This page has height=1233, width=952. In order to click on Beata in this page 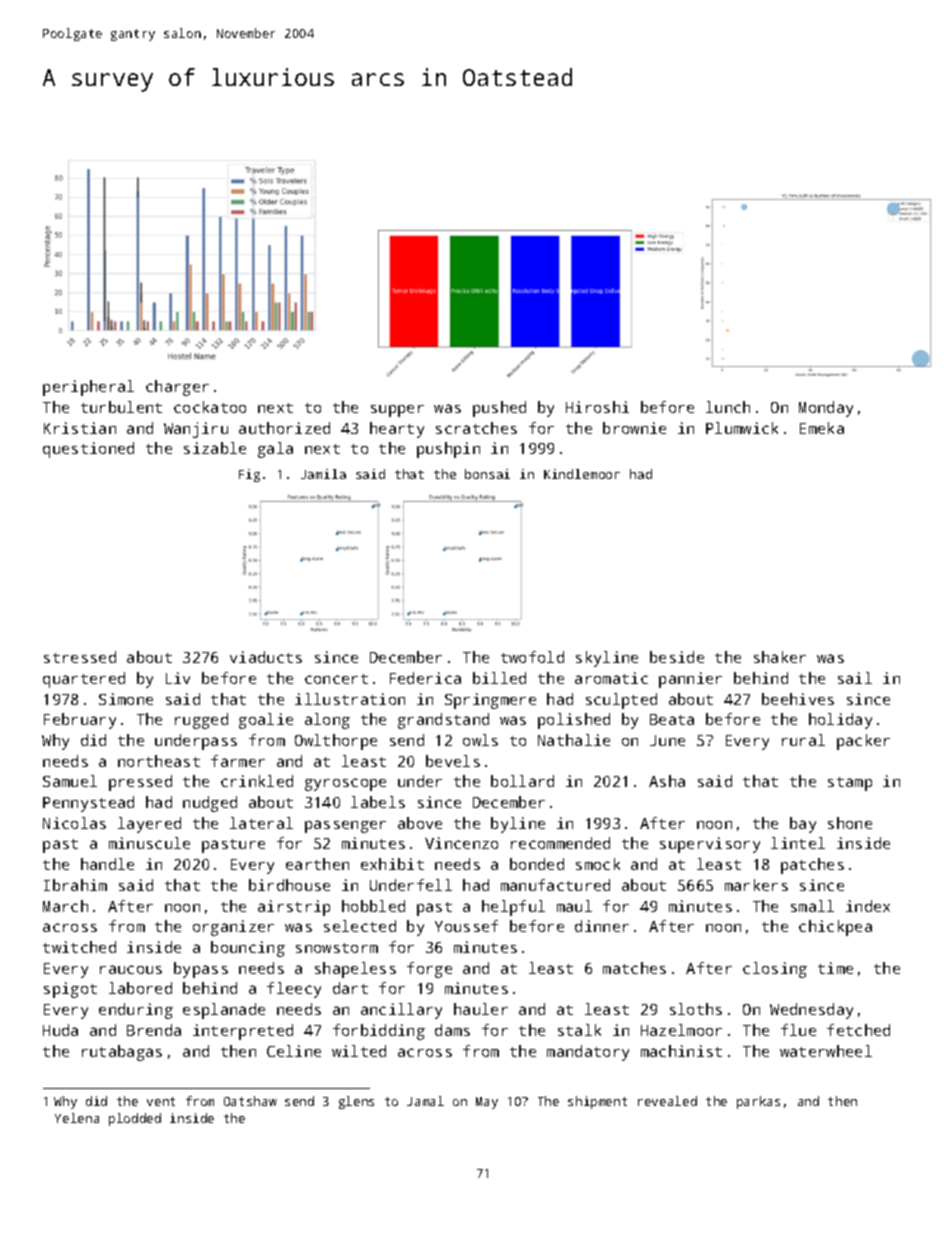, I will do `click(672, 719)`.
